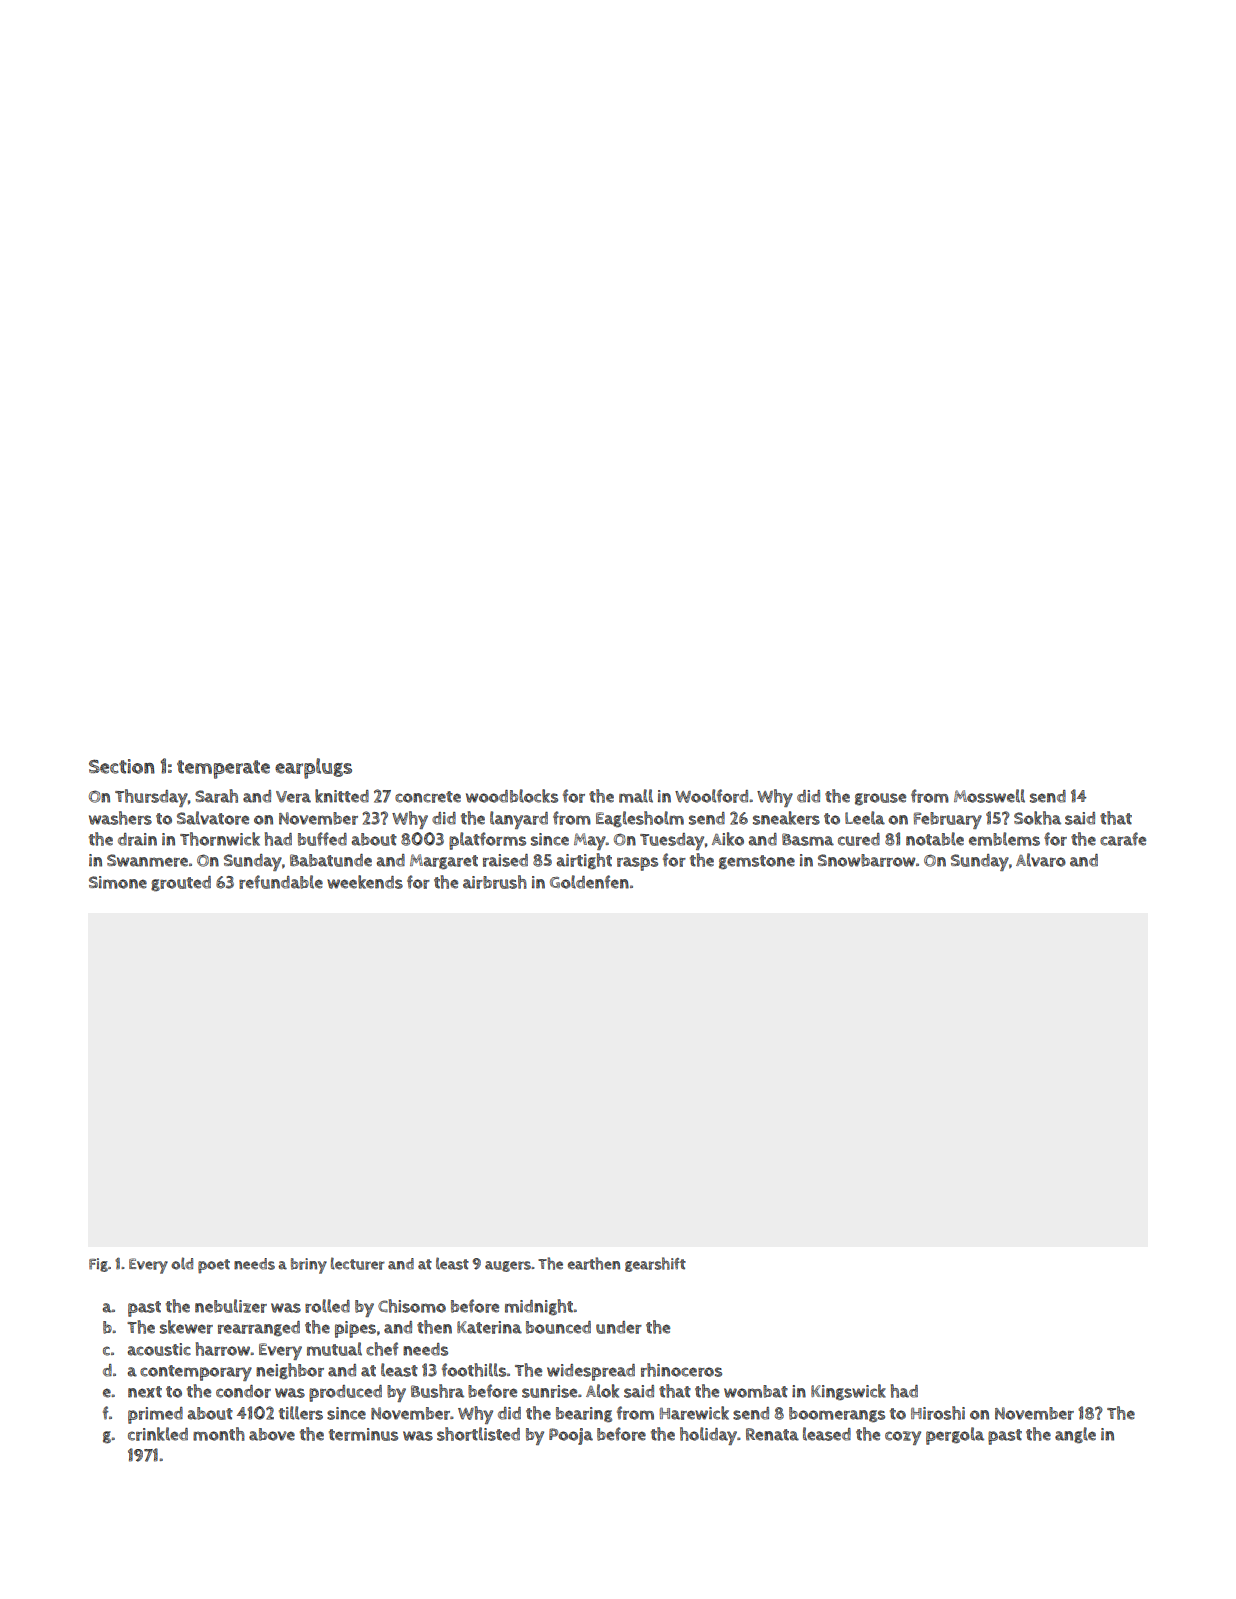 The image size is (1236, 1599). Describe the element at coordinates (358, 1263) in the screenshot. I see `lecturer` at that location.
